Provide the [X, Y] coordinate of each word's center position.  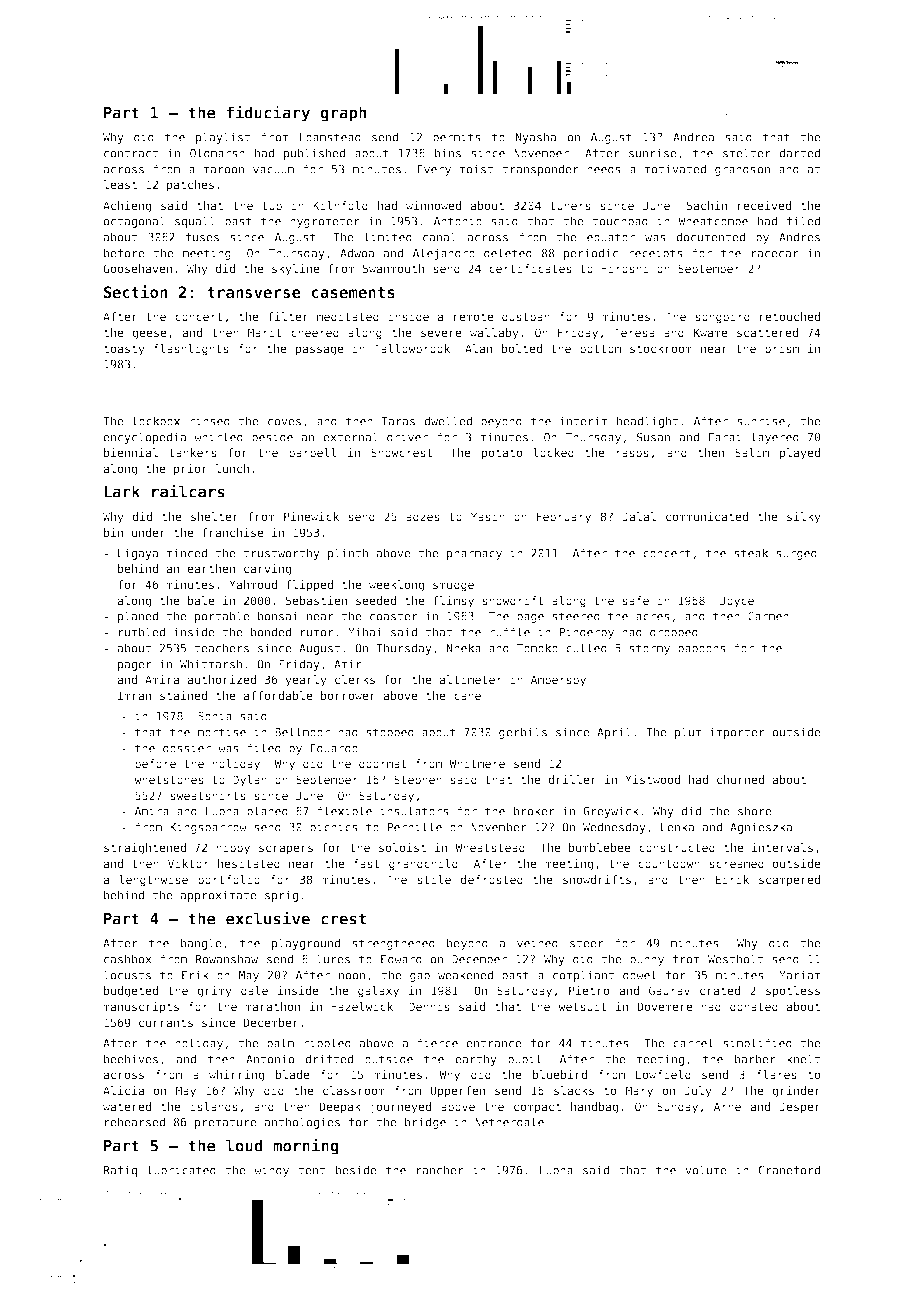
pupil [525, 1060]
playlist [223, 138]
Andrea [693, 137]
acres [653, 617]
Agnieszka [761, 828]
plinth [348, 554]
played [800, 454]
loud [244, 1145]
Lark [122, 491]
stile [434, 879]
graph [343, 114]
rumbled [142, 632]
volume [706, 1170]
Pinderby [586, 633]
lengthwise [153, 881]
